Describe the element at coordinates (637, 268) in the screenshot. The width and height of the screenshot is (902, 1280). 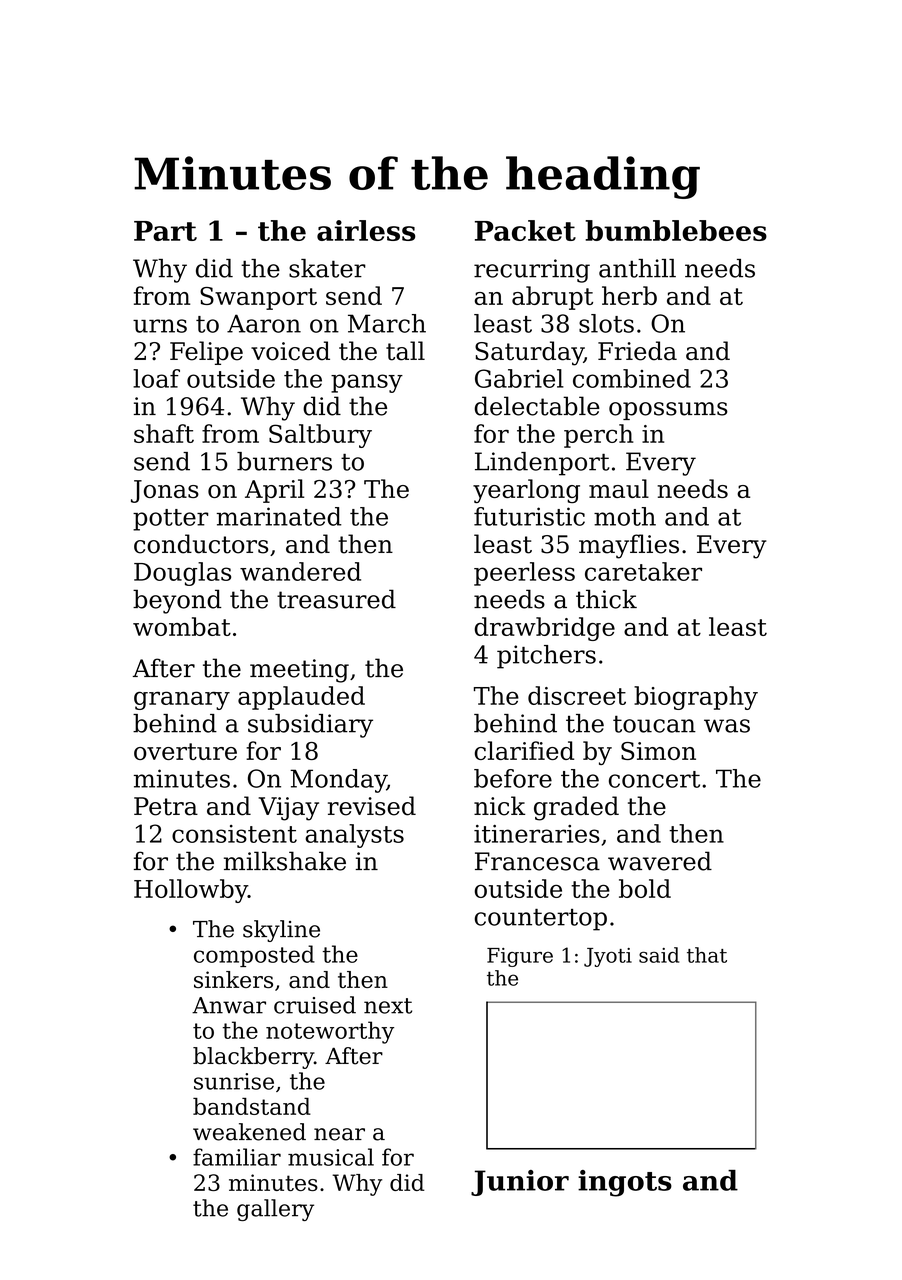
I see `anthill` at that location.
